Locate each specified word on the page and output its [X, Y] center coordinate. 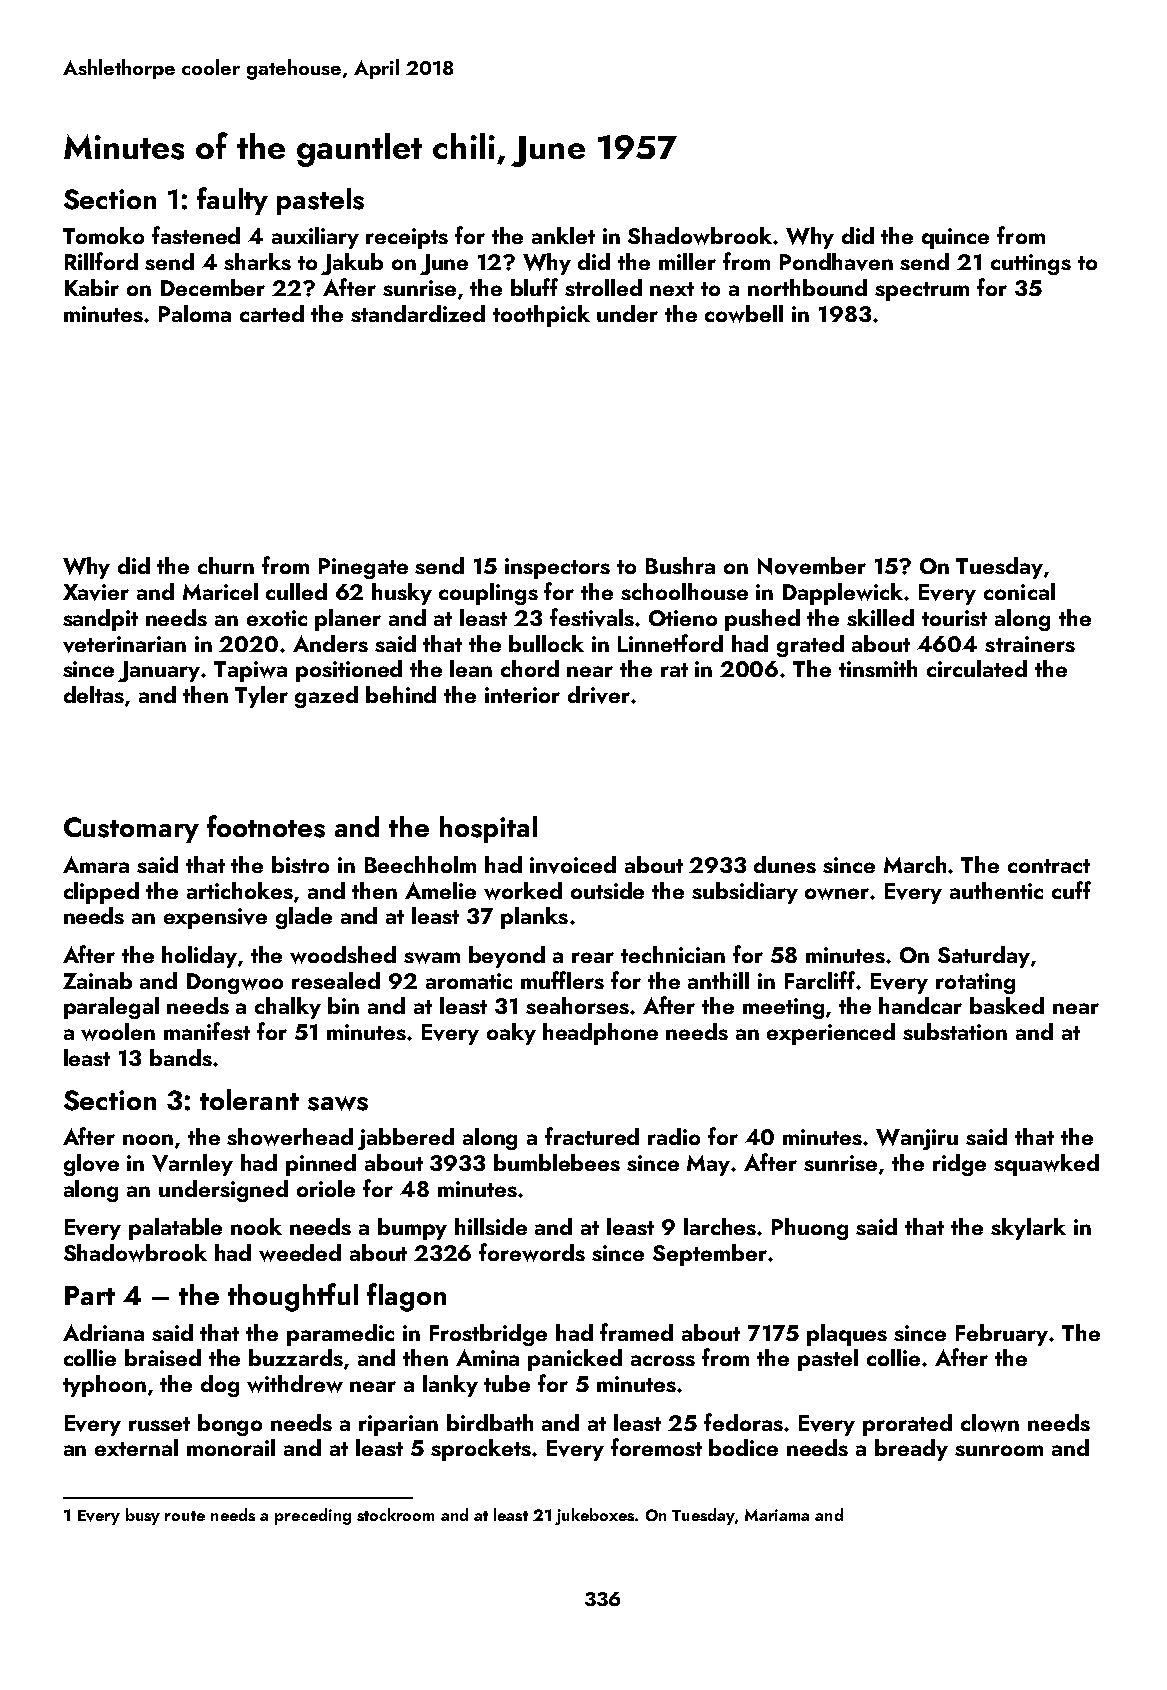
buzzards [296, 1357]
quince [955, 238]
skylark [1028, 1229]
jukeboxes [594, 1516]
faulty [232, 201]
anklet [563, 235]
